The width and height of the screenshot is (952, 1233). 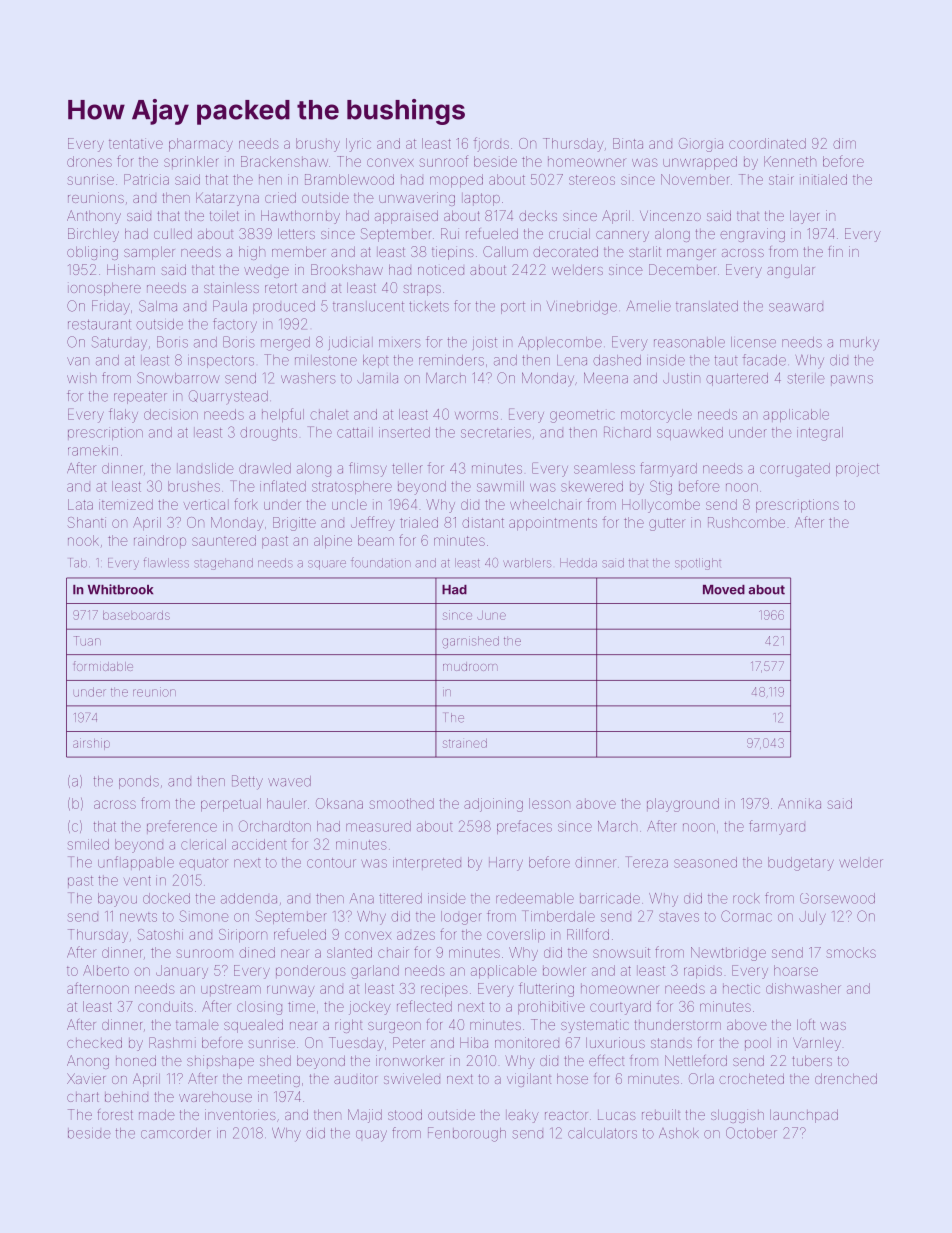 What do you see at coordinates (176, 1133) in the screenshot?
I see `camcorder` at bounding box center [176, 1133].
